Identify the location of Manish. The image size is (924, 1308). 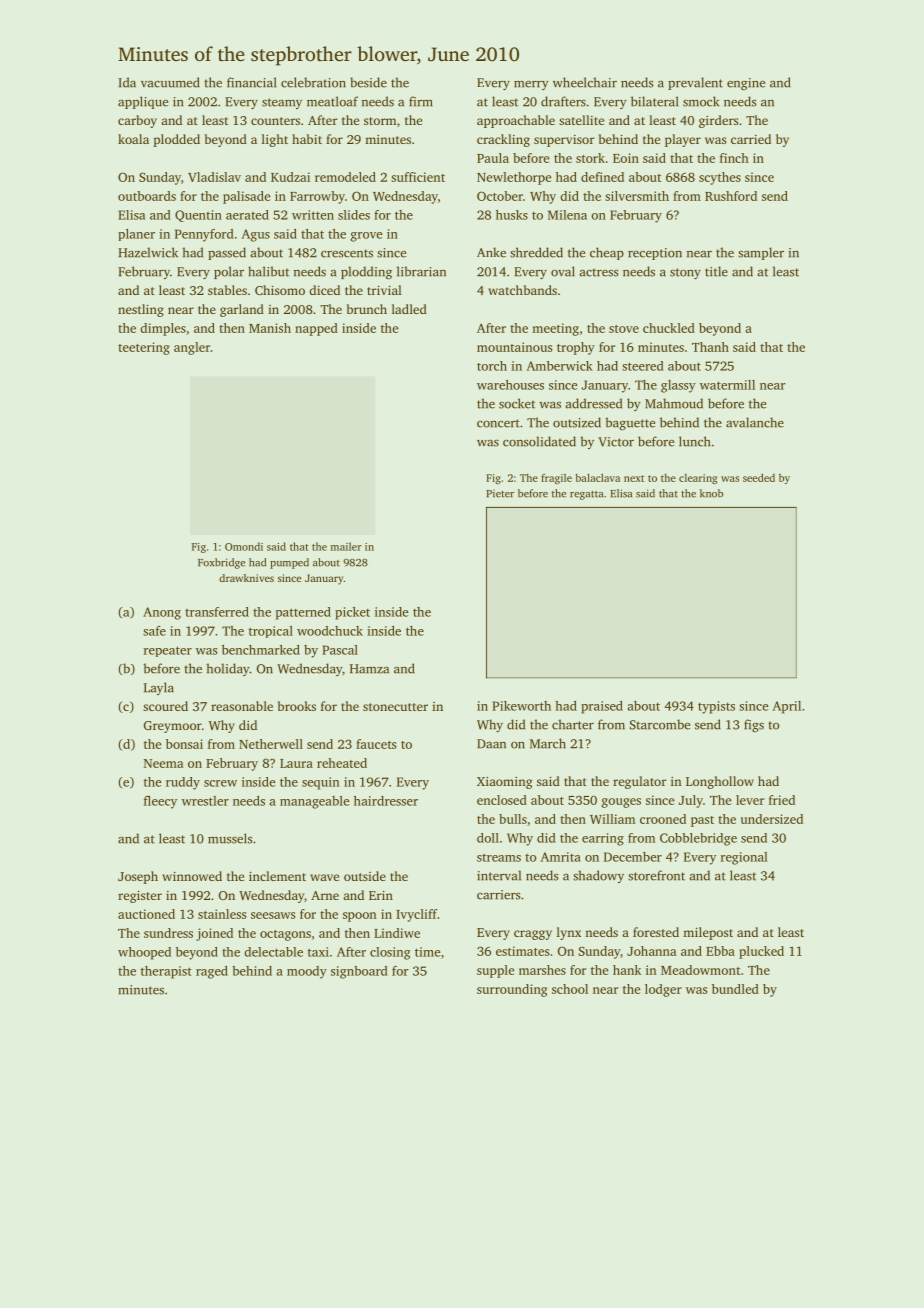
(270, 328).
